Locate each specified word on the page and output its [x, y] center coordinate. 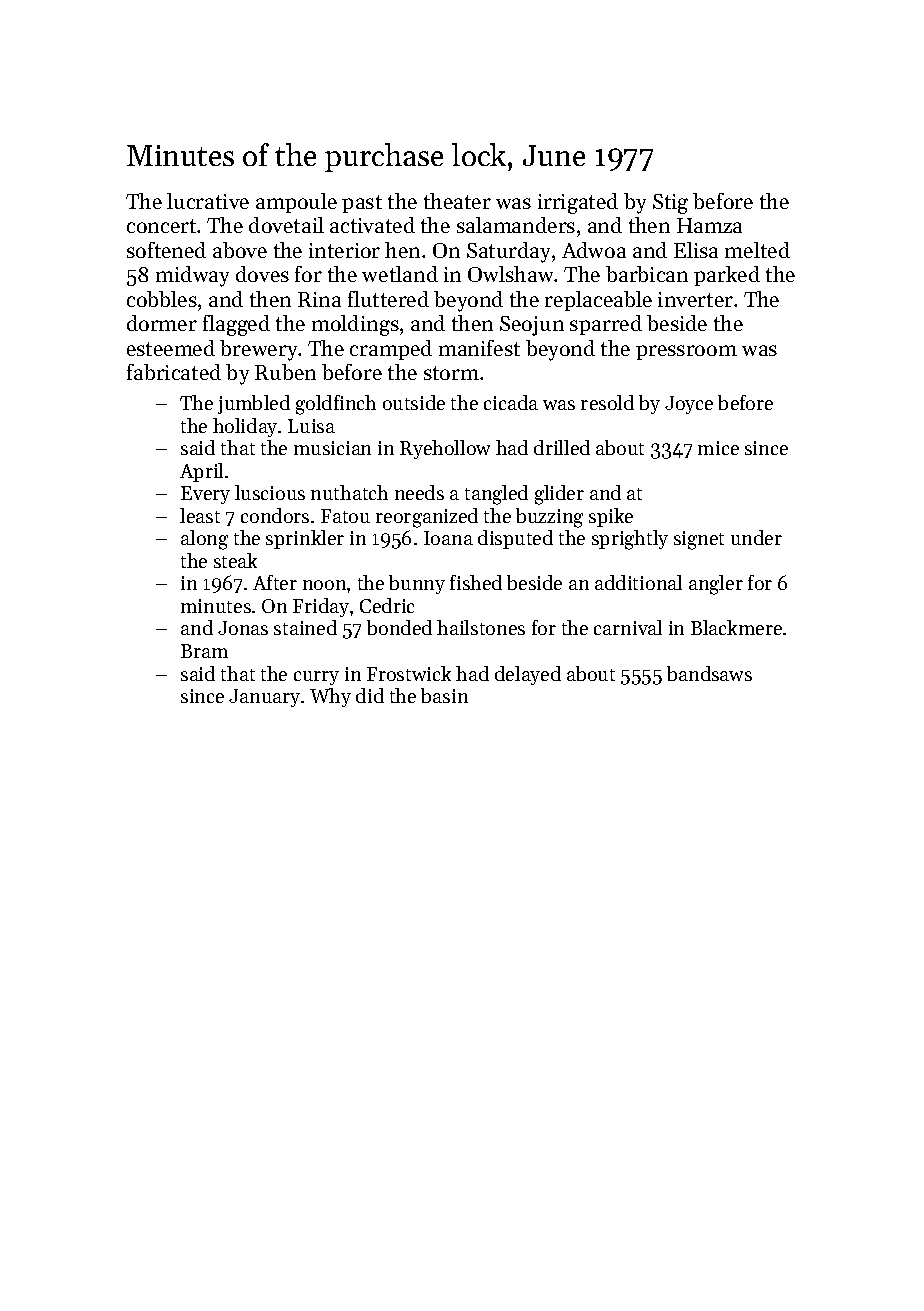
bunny [417, 584]
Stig [670, 204]
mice [718, 448]
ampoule [296, 203]
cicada [511, 402]
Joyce [689, 405]
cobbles [162, 299]
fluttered [388, 299]
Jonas [243, 628]
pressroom [686, 352]
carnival [628, 627]
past [362, 204]
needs [419, 492]
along [204, 540]
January [264, 698]
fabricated [174, 372]
